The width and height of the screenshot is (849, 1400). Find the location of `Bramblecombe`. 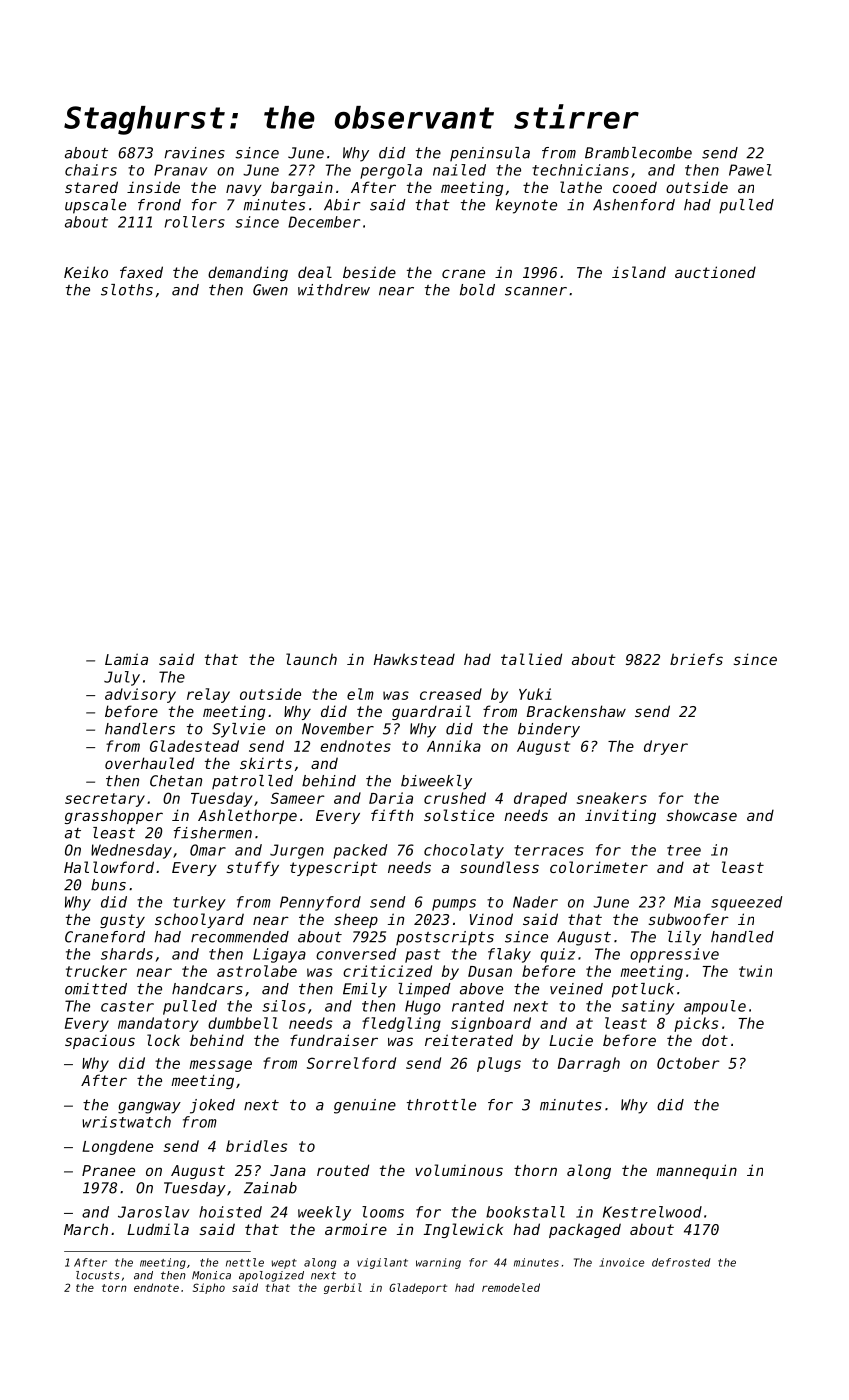

Bramblecombe is located at coordinates (638, 153).
